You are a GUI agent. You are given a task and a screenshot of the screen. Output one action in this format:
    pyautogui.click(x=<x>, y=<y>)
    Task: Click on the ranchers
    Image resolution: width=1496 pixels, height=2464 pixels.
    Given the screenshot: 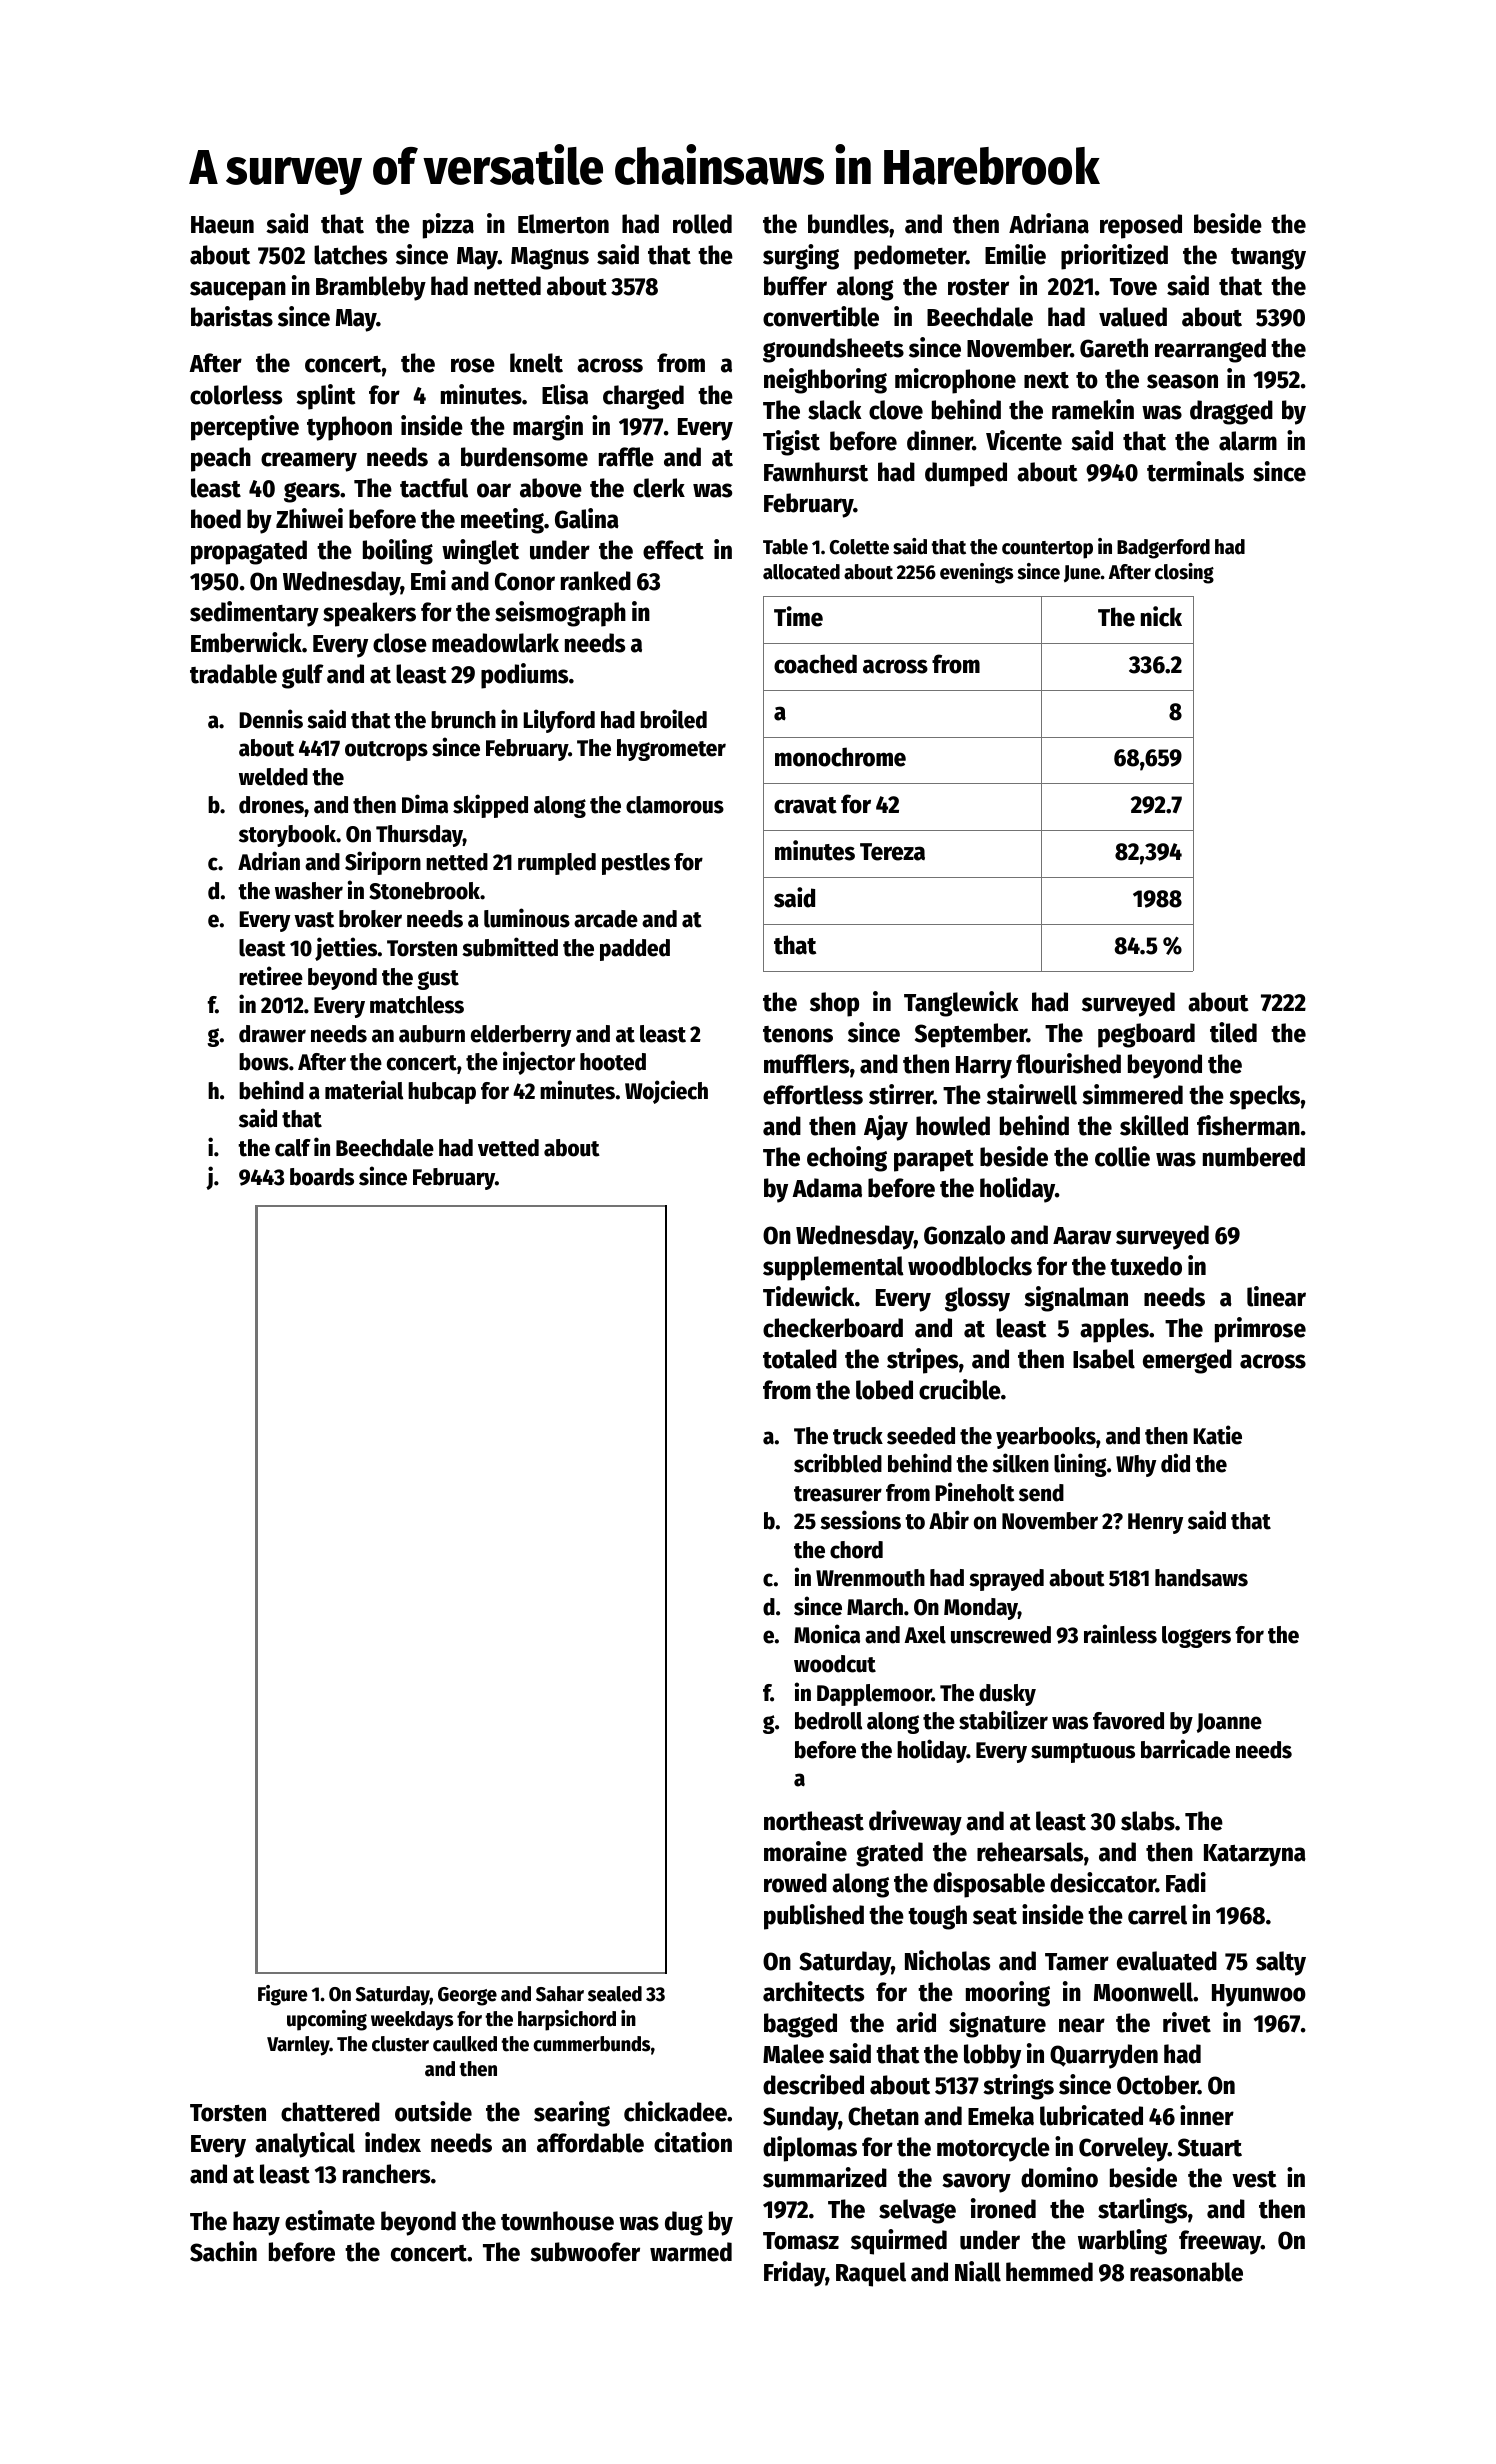 What is the action you would take?
    pyautogui.click(x=386, y=2174)
